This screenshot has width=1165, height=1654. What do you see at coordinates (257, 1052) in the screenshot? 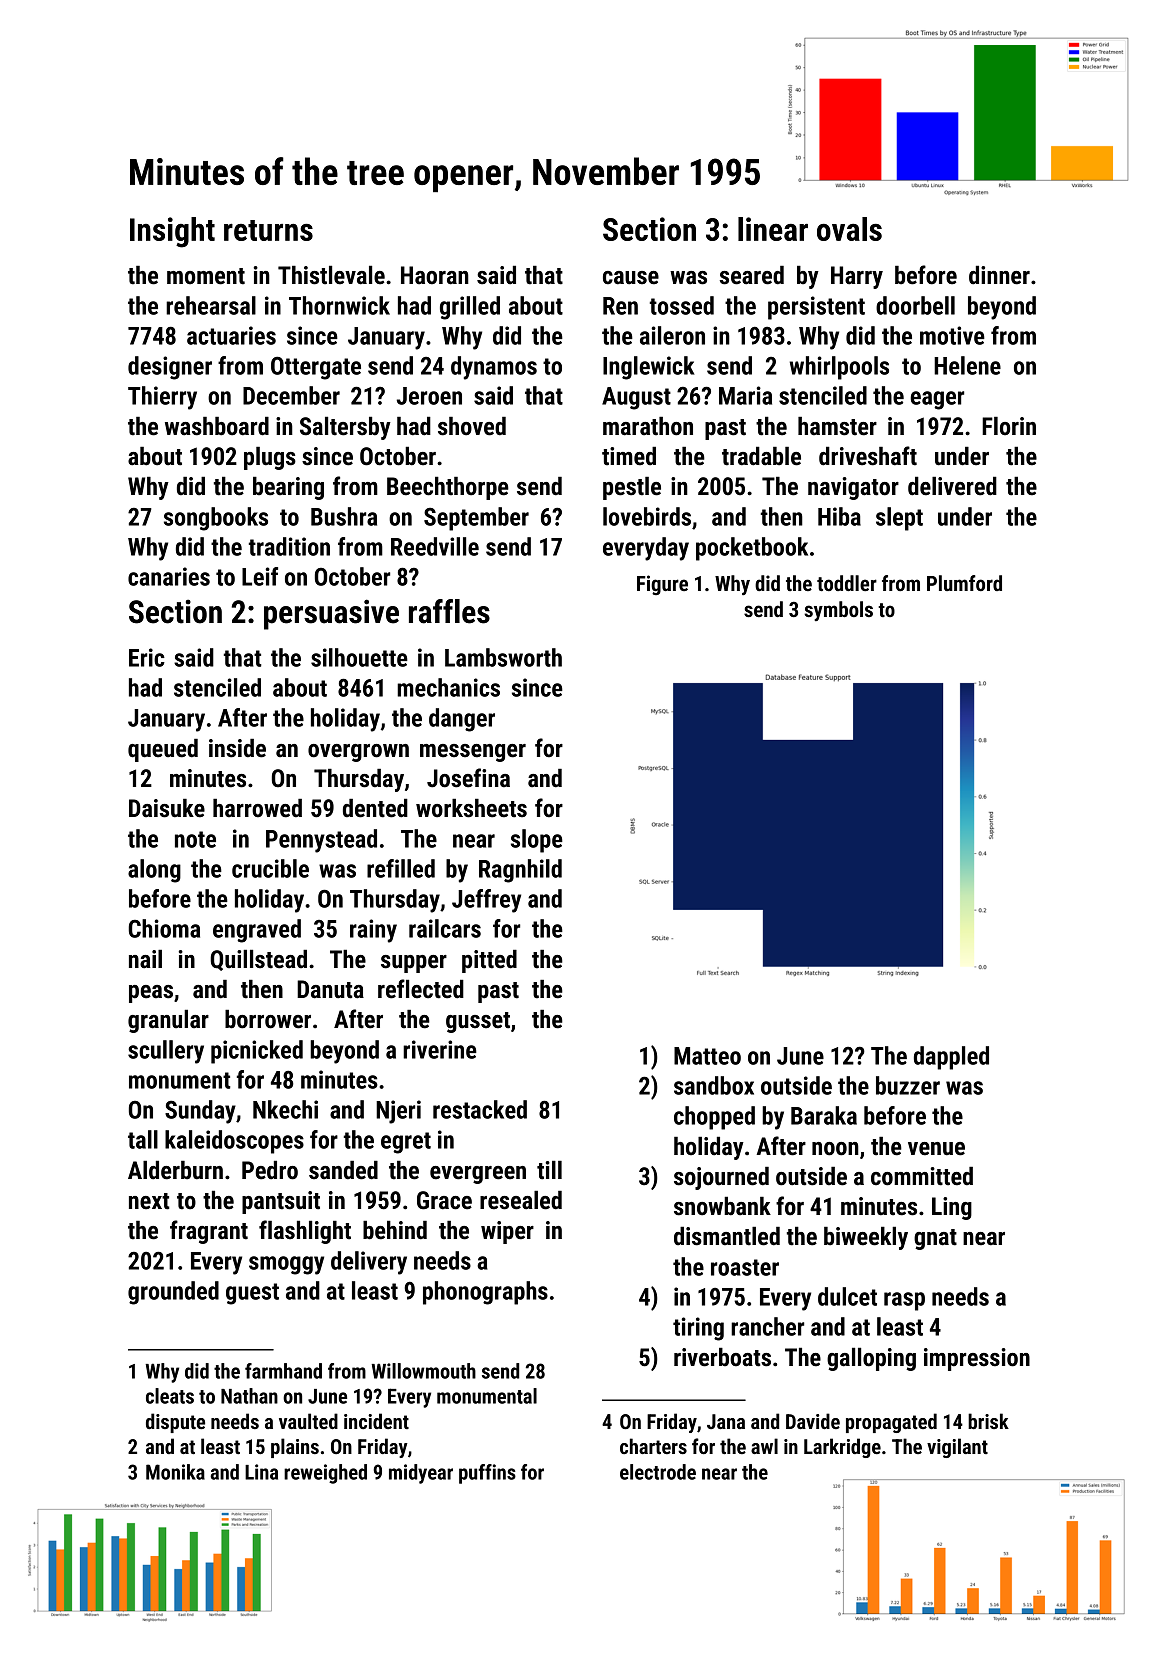
I see `picnicked` at bounding box center [257, 1052].
